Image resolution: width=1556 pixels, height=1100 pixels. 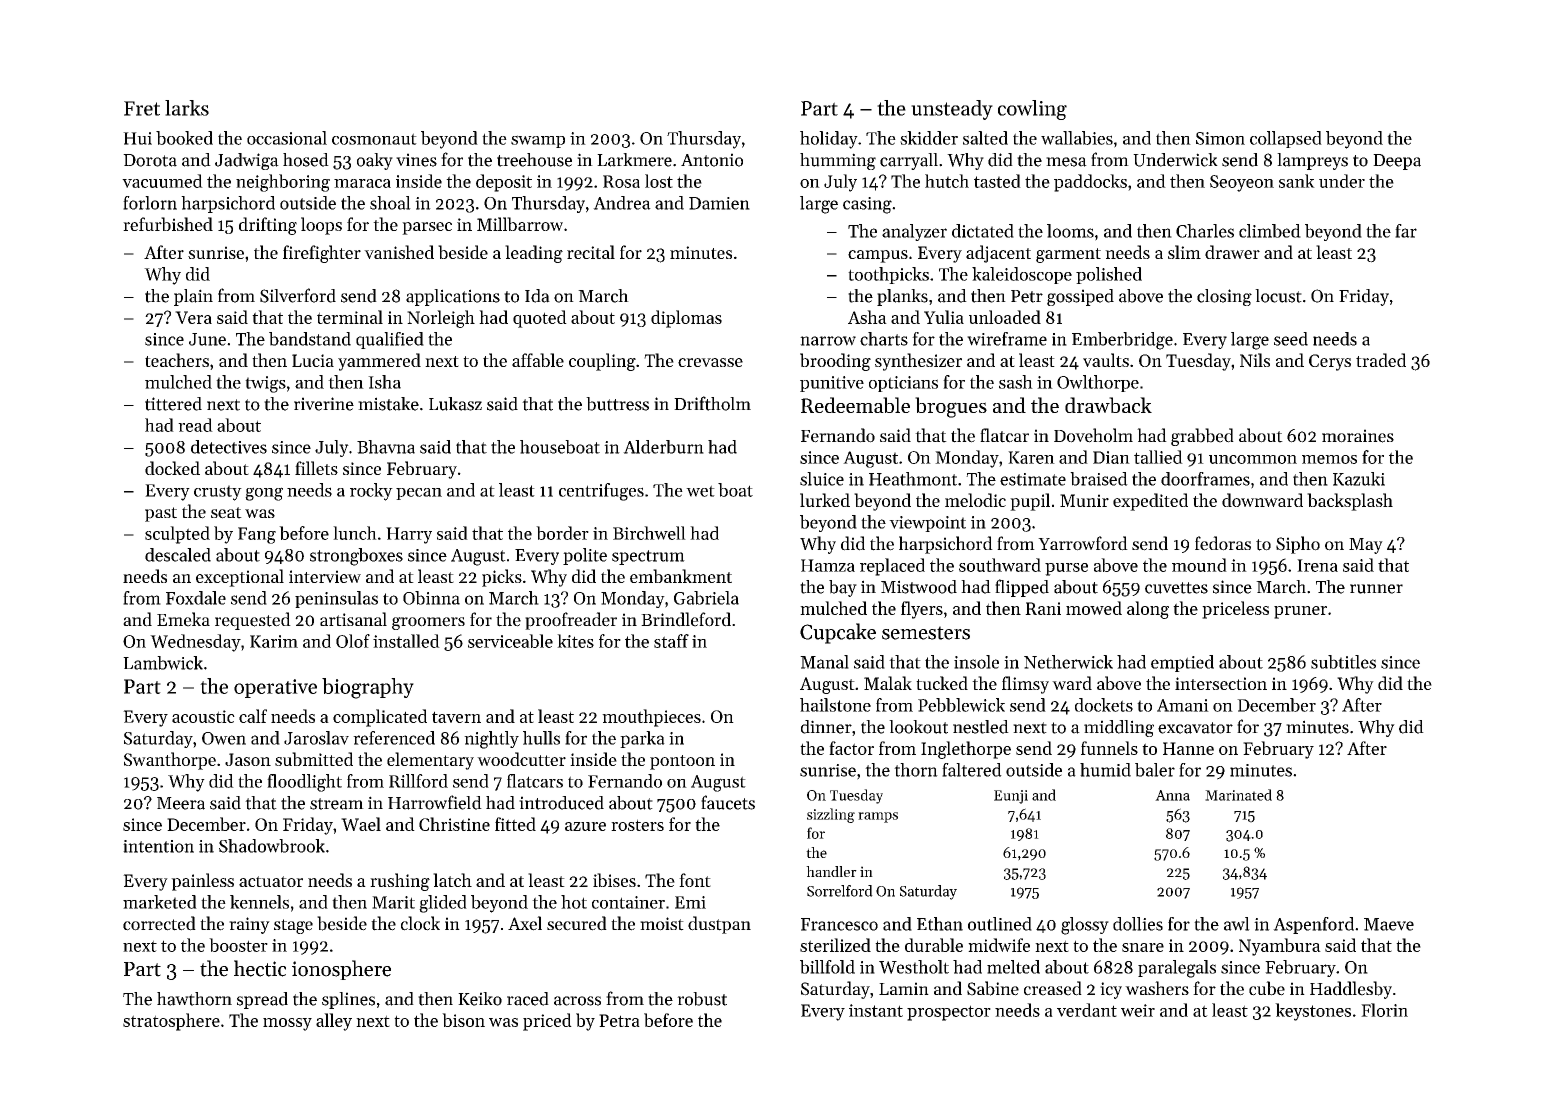 I want to click on twigs, so click(x=265, y=384).
